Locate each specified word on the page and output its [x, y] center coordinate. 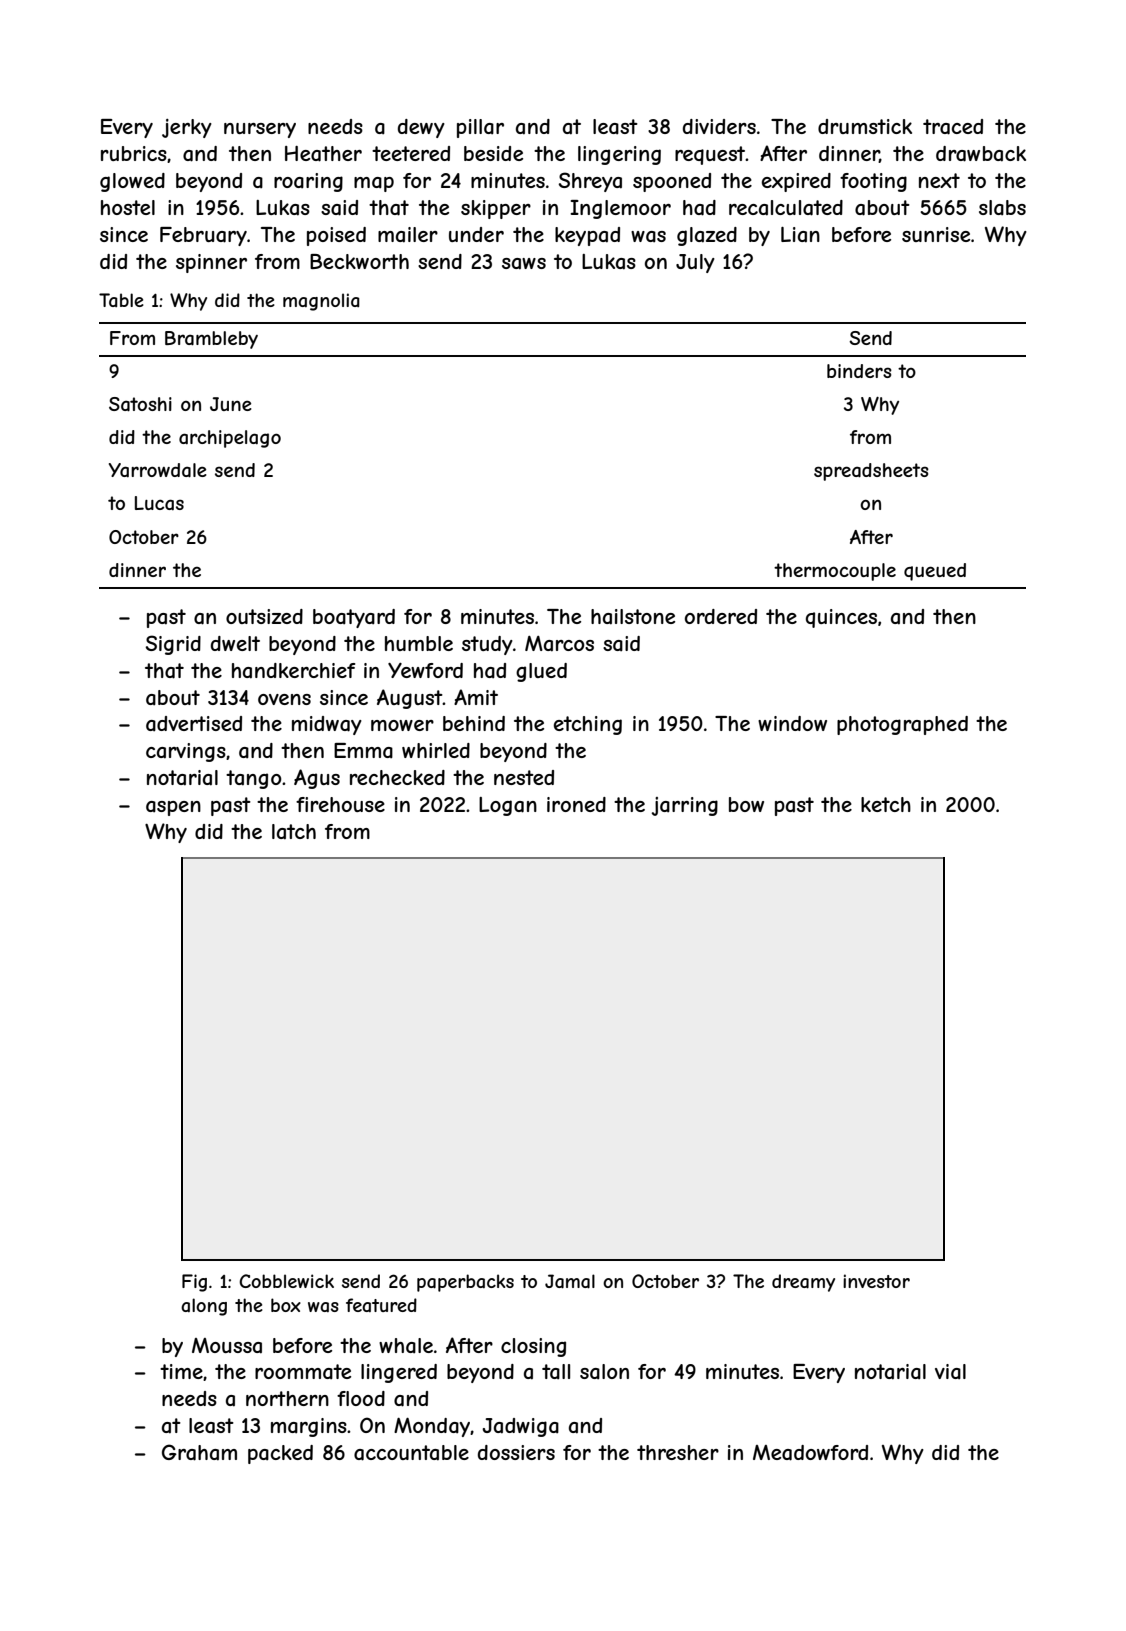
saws [524, 264]
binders [859, 371]
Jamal [570, 1281]
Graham [199, 1452]
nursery [260, 130]
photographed [902, 725]
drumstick [865, 126]
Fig [194, 1283]
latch [294, 832]
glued [541, 672]
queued [935, 572]
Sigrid [173, 645]
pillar [480, 128]
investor [876, 1281]
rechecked [397, 777]
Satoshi [140, 404]
